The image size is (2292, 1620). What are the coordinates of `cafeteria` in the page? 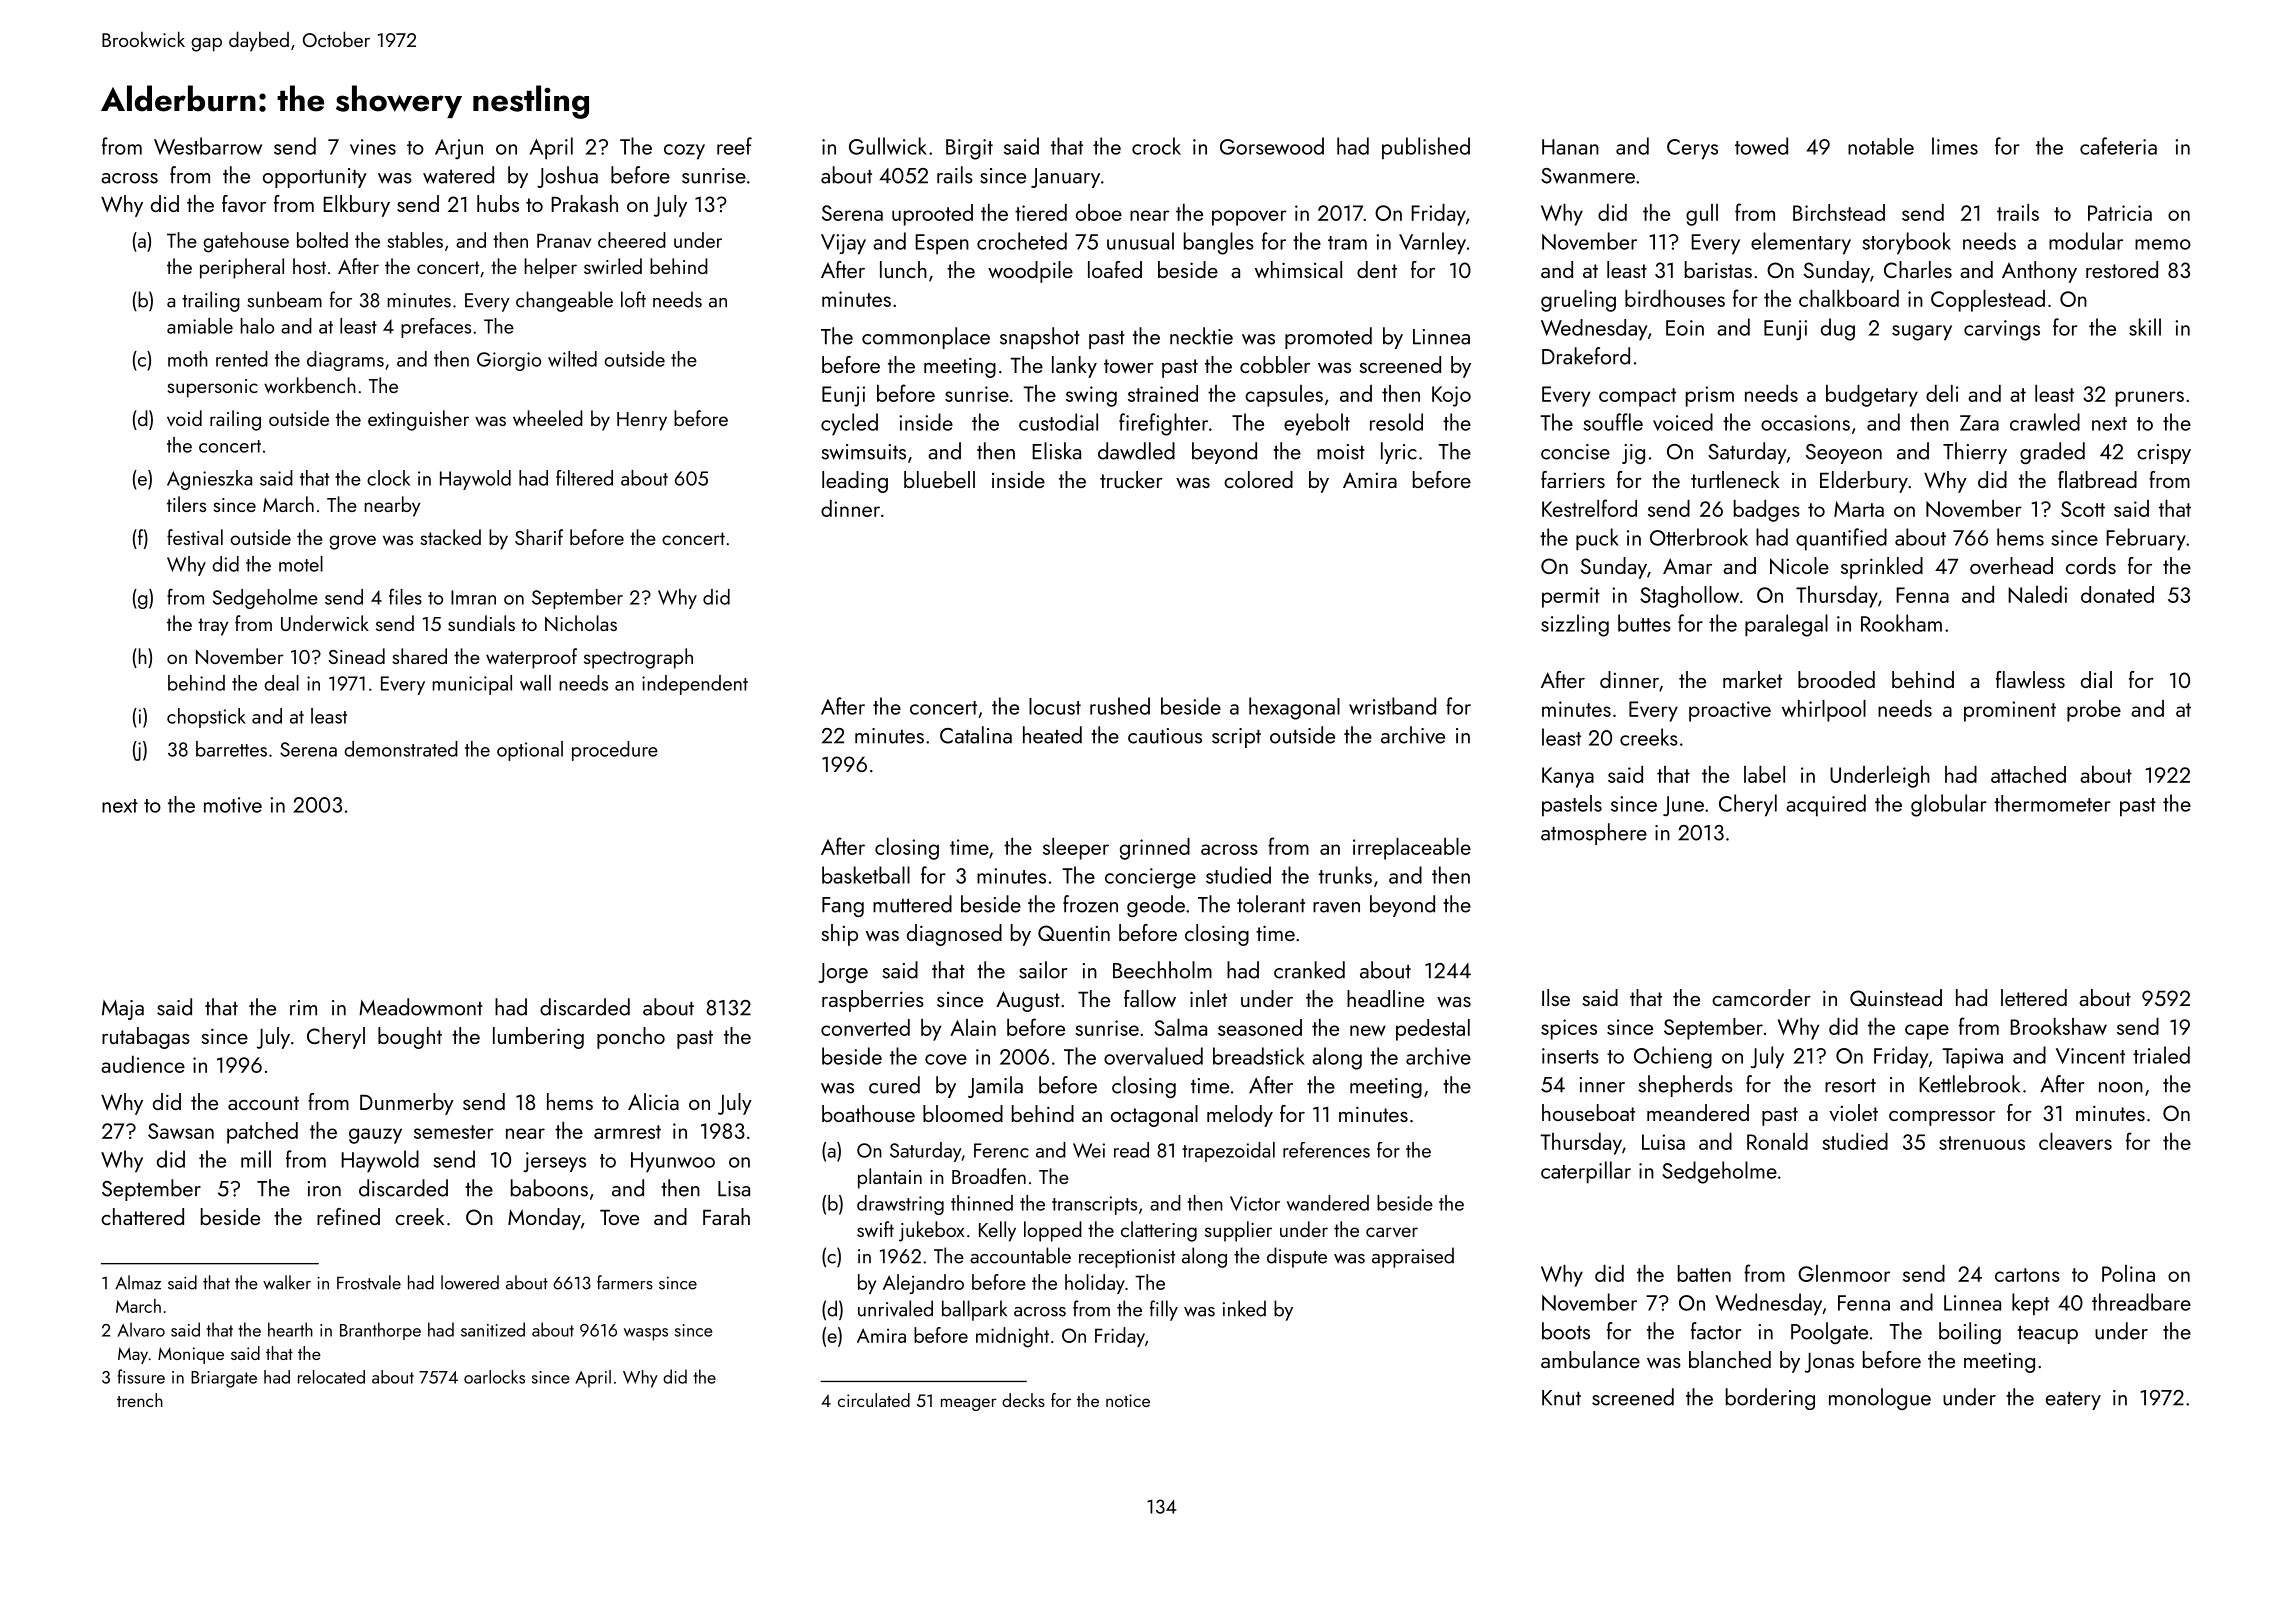 It's located at (2118, 146).
